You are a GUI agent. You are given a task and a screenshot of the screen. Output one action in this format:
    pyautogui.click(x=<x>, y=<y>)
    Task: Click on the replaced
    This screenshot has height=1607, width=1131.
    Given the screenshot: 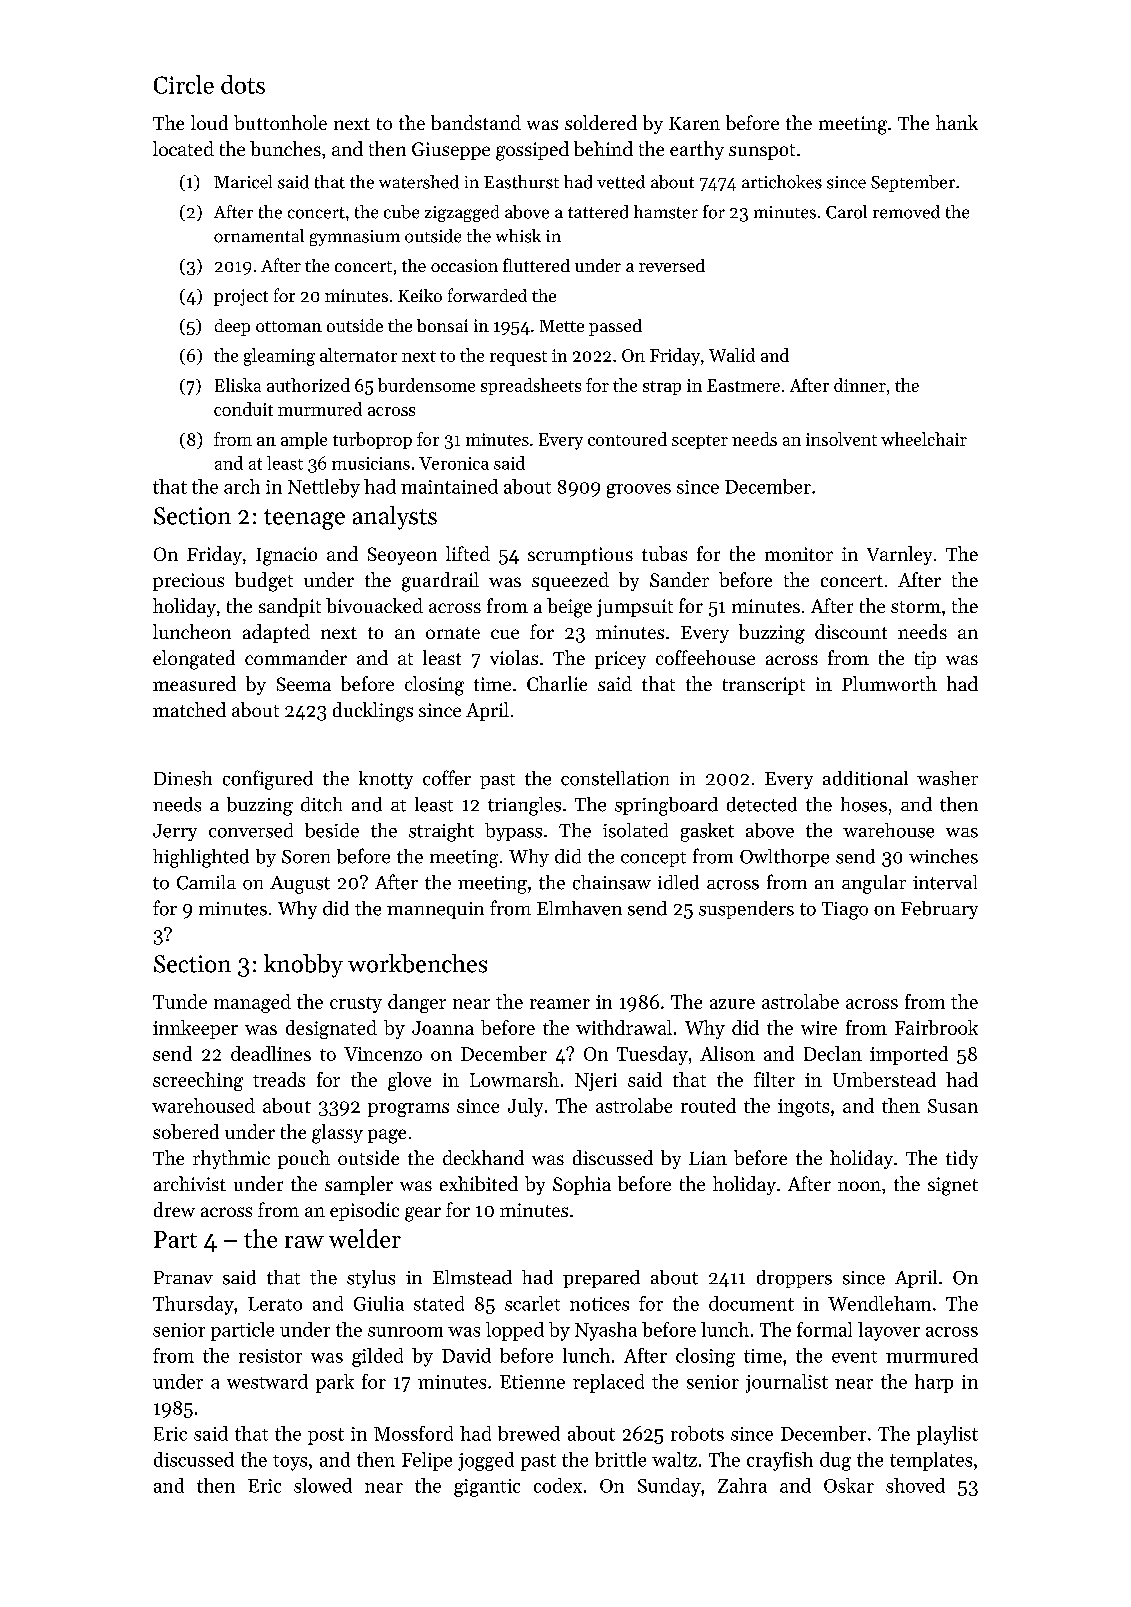 What is the action you would take?
    pyautogui.click(x=608, y=1383)
